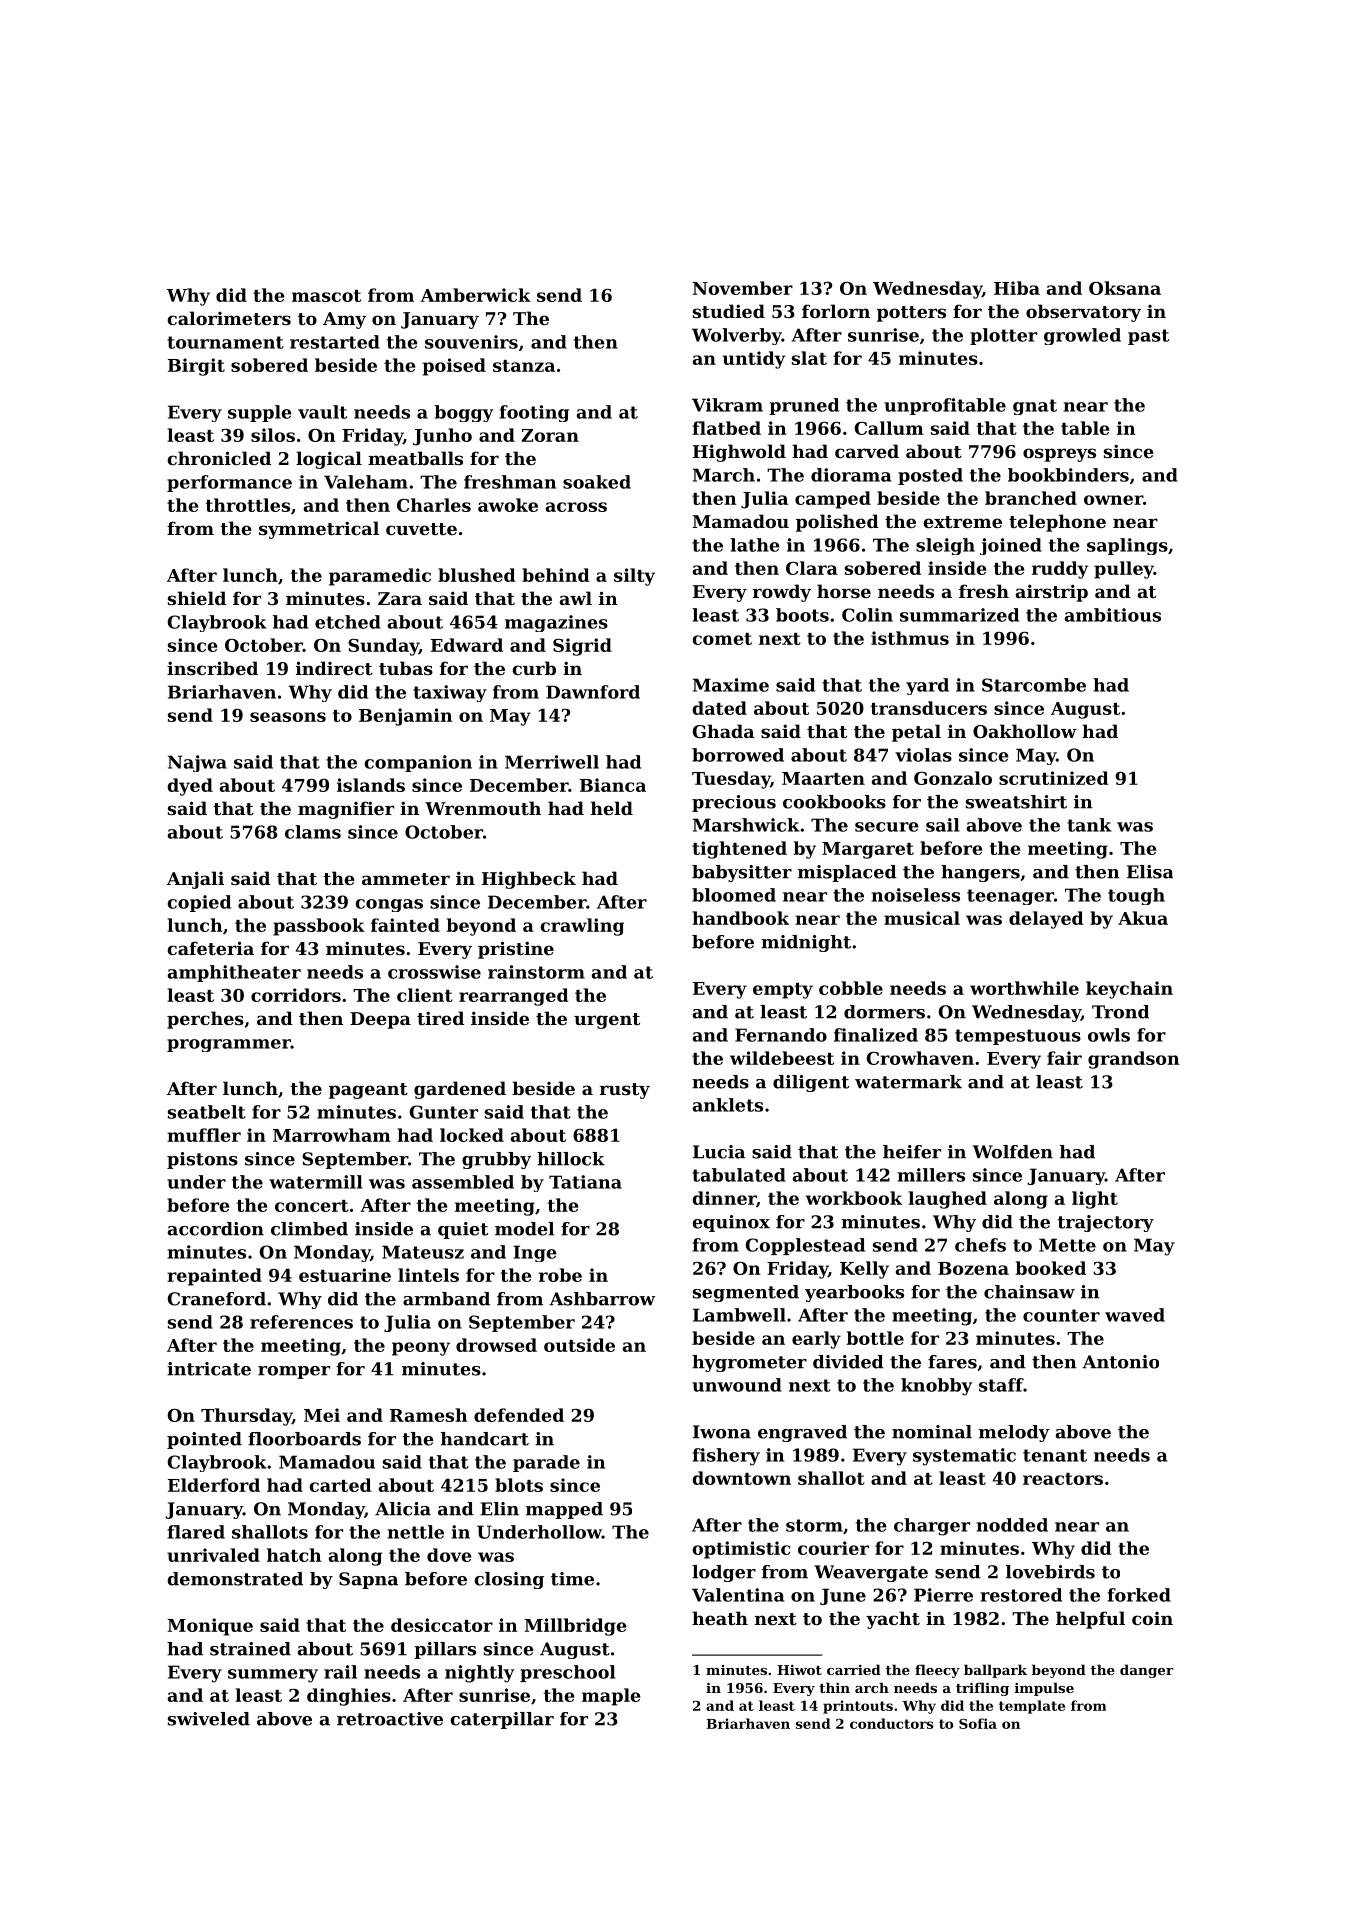  I want to click on footing, so click(534, 413).
